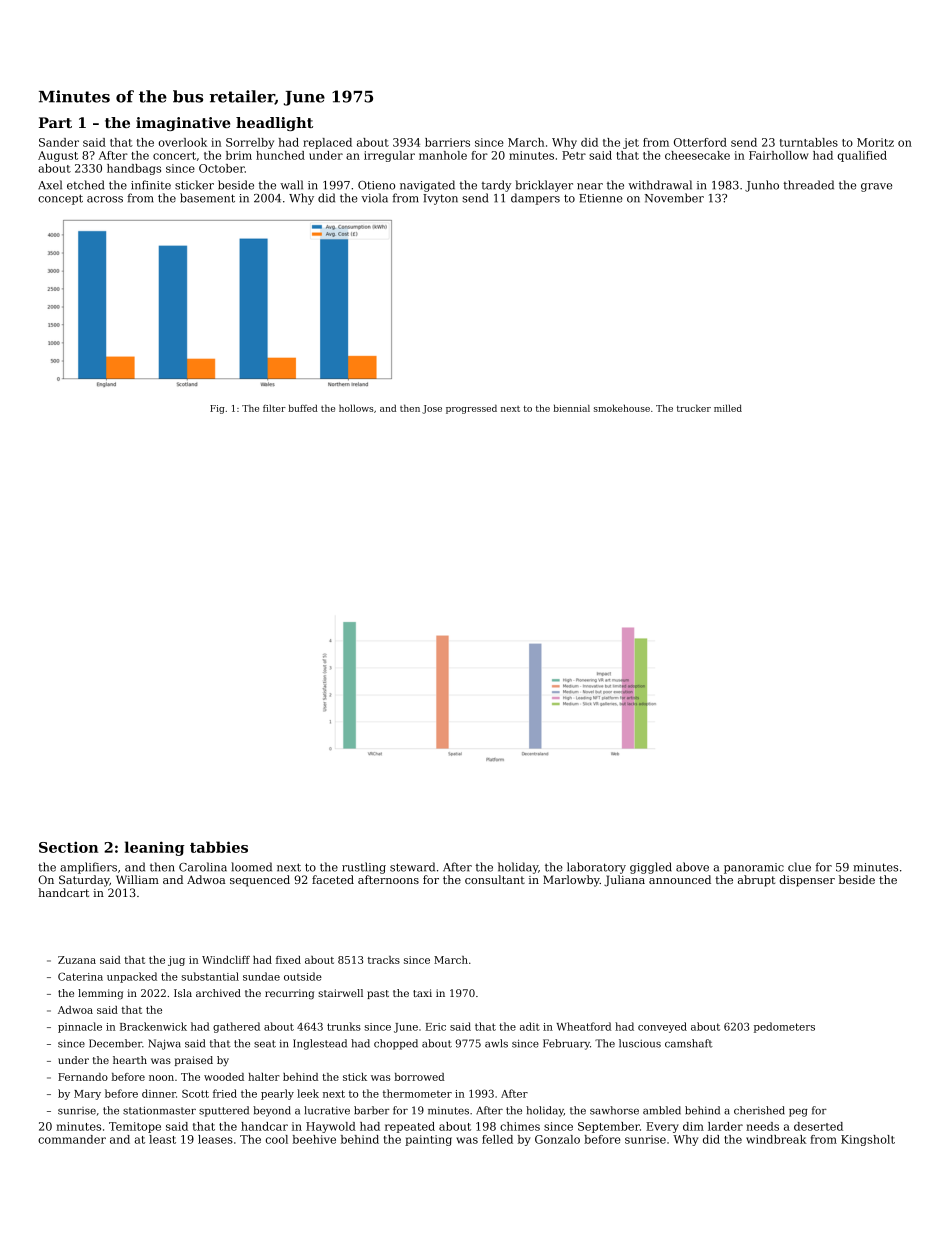  Describe the element at coordinates (154, 848) in the screenshot. I see `leaning` at that location.
